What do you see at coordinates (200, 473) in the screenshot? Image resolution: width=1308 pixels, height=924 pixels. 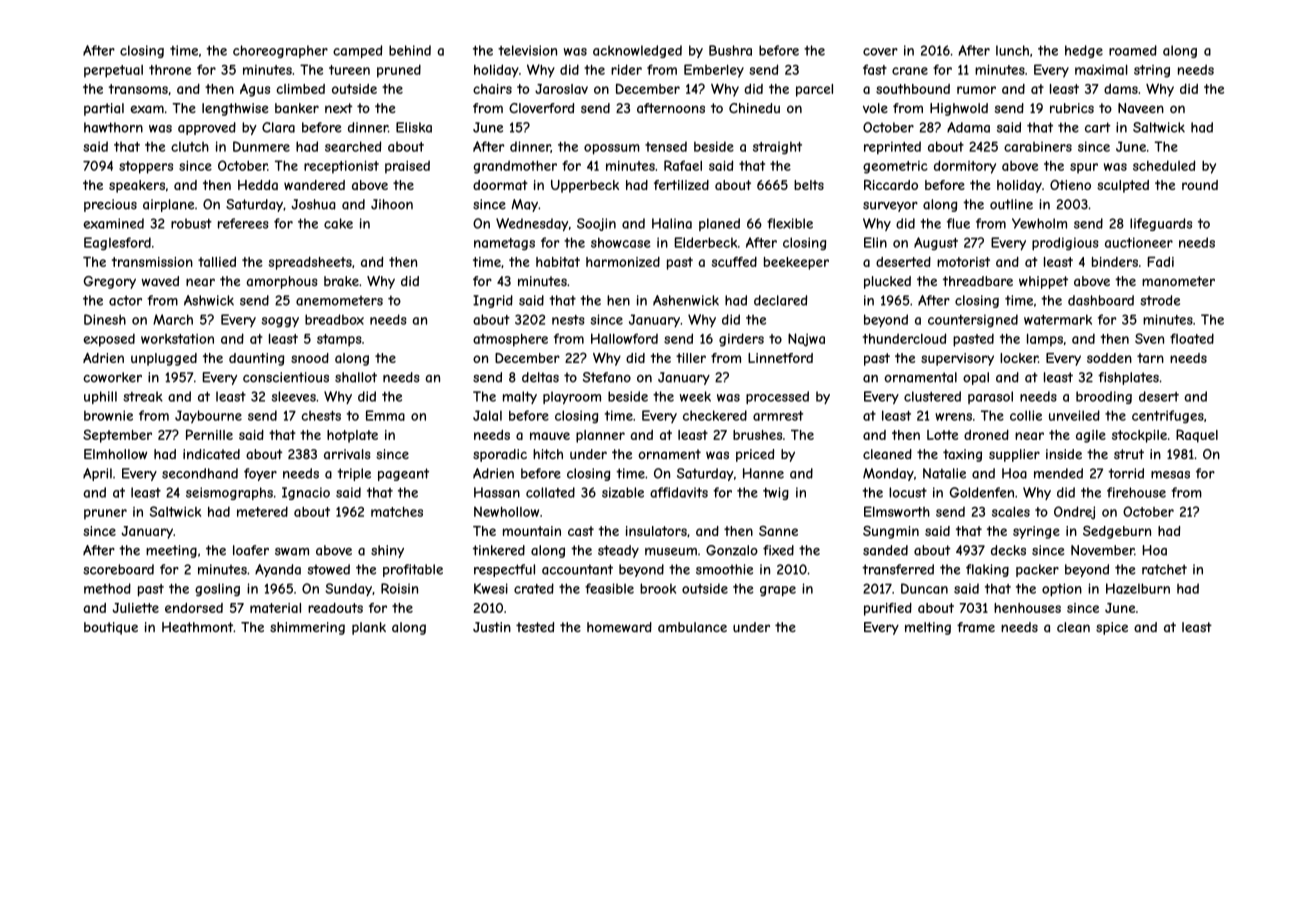 I see `secondhand` at bounding box center [200, 473].
